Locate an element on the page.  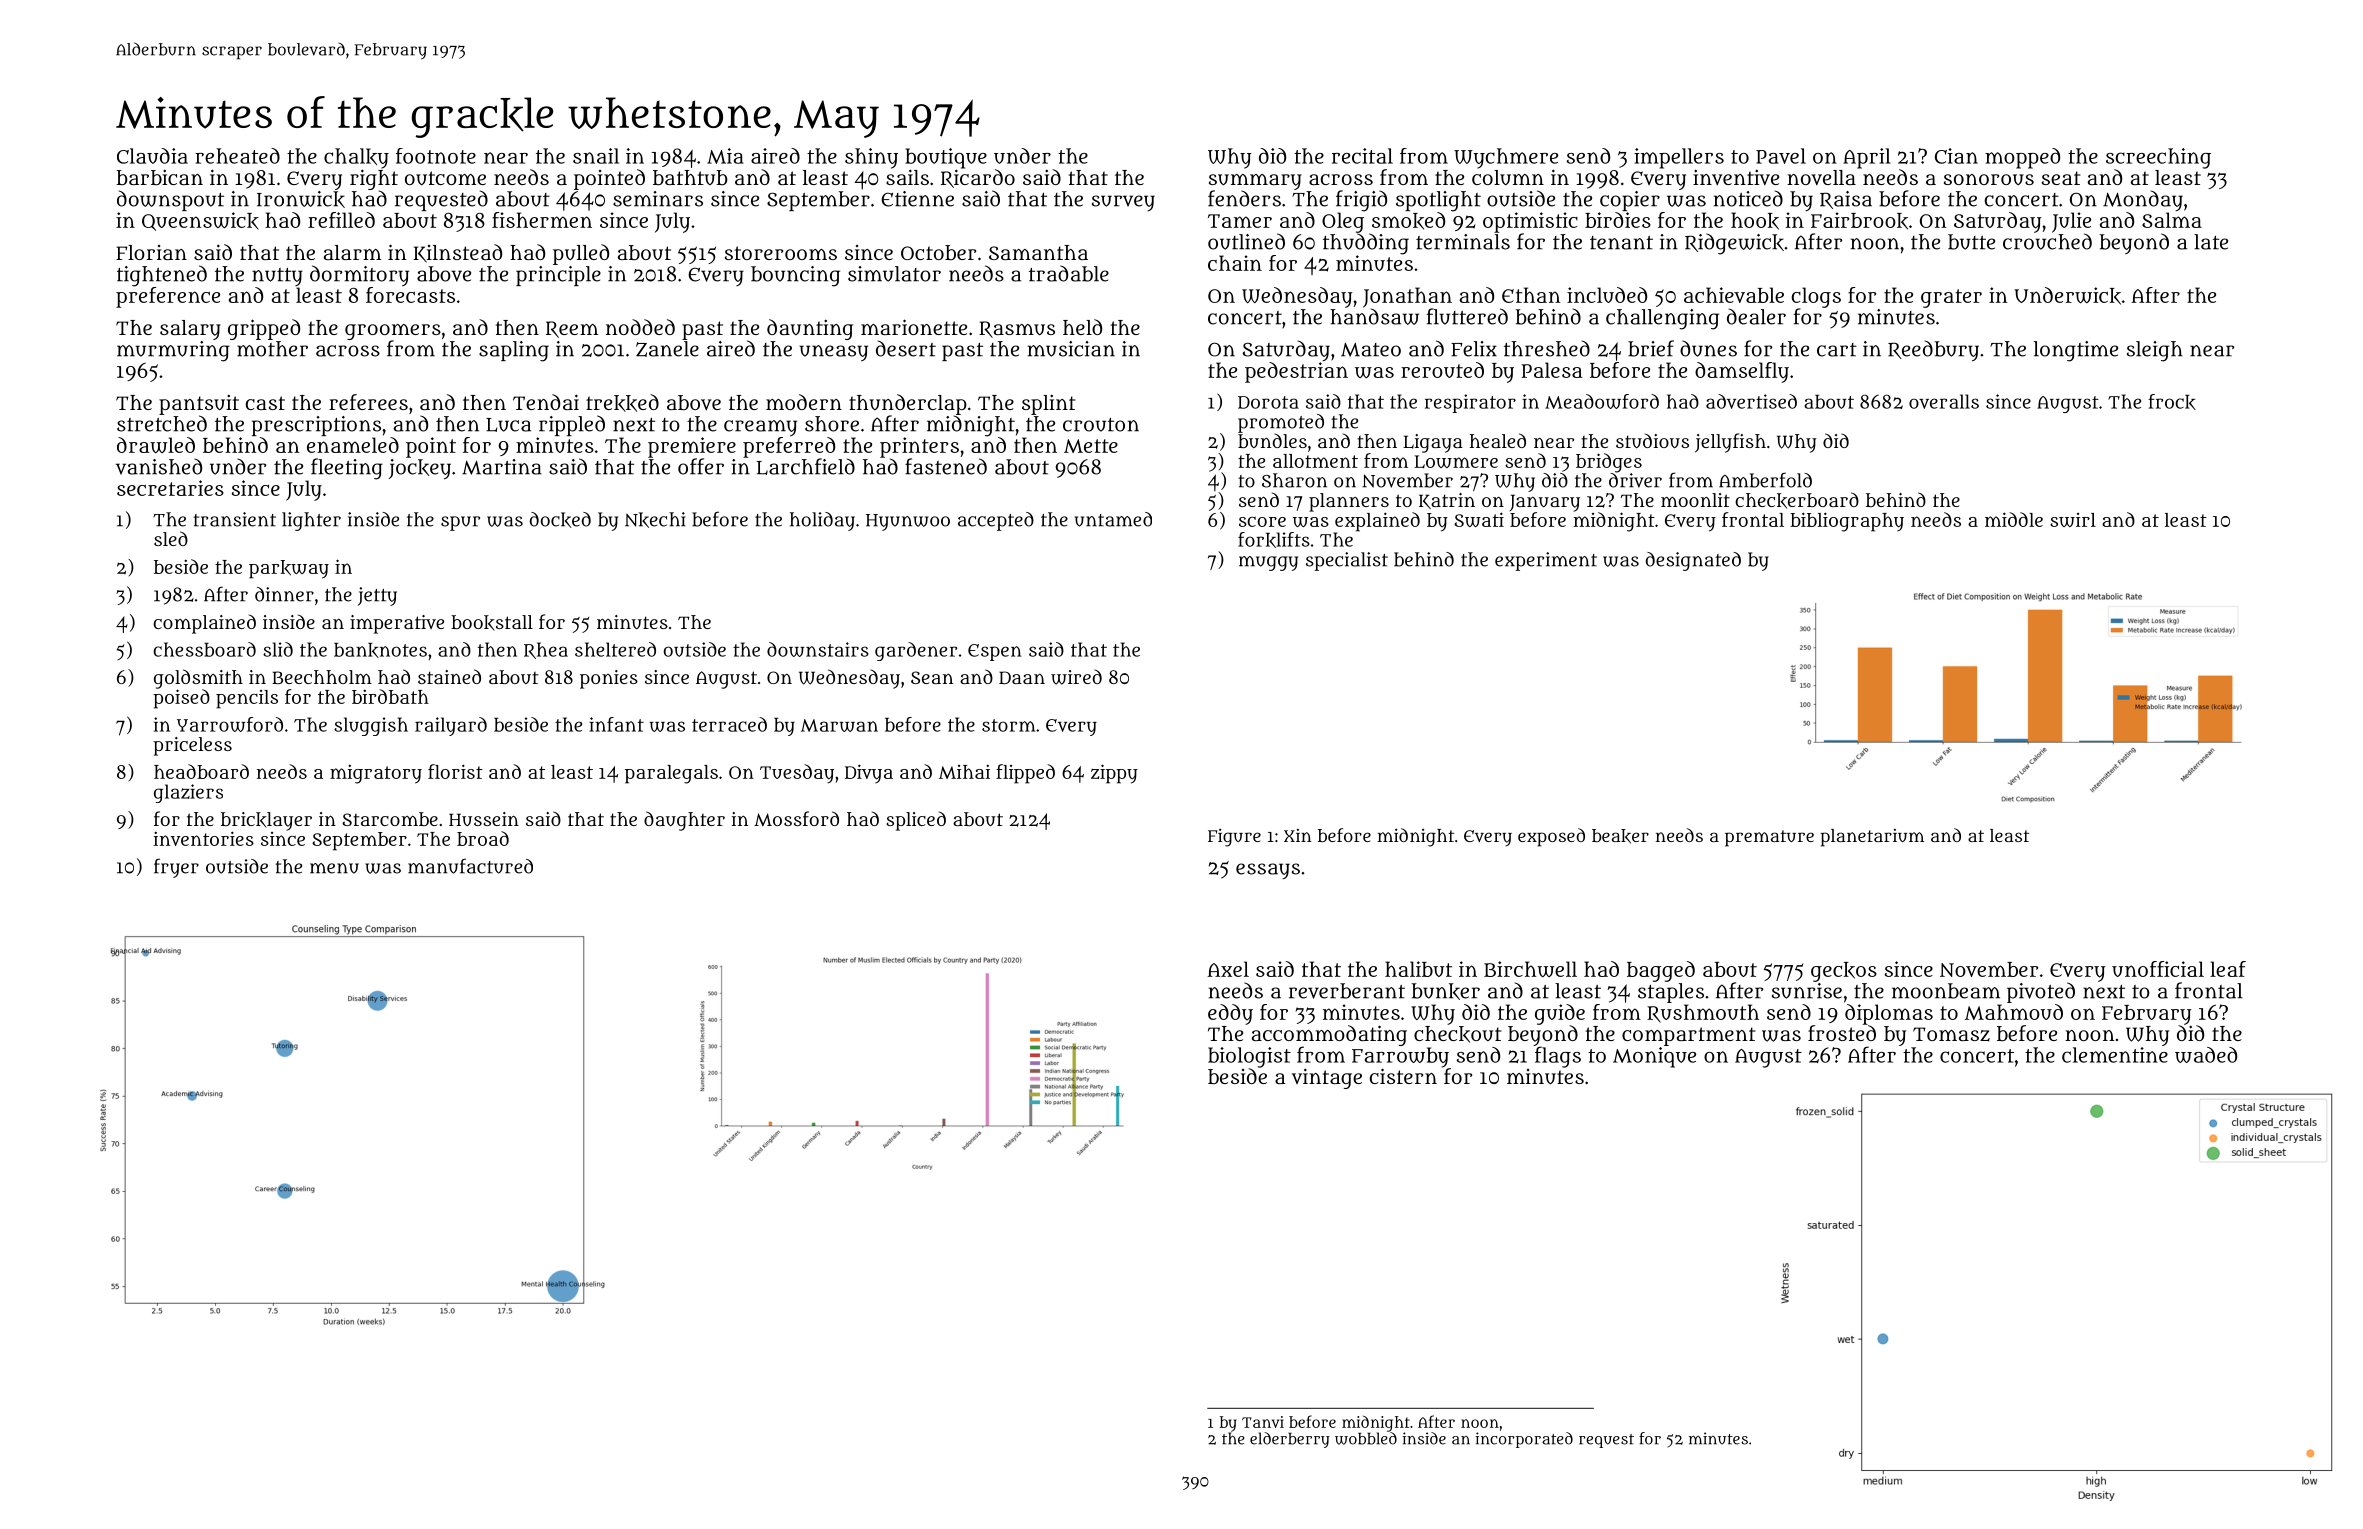
wobbled is located at coordinates (1366, 1438).
